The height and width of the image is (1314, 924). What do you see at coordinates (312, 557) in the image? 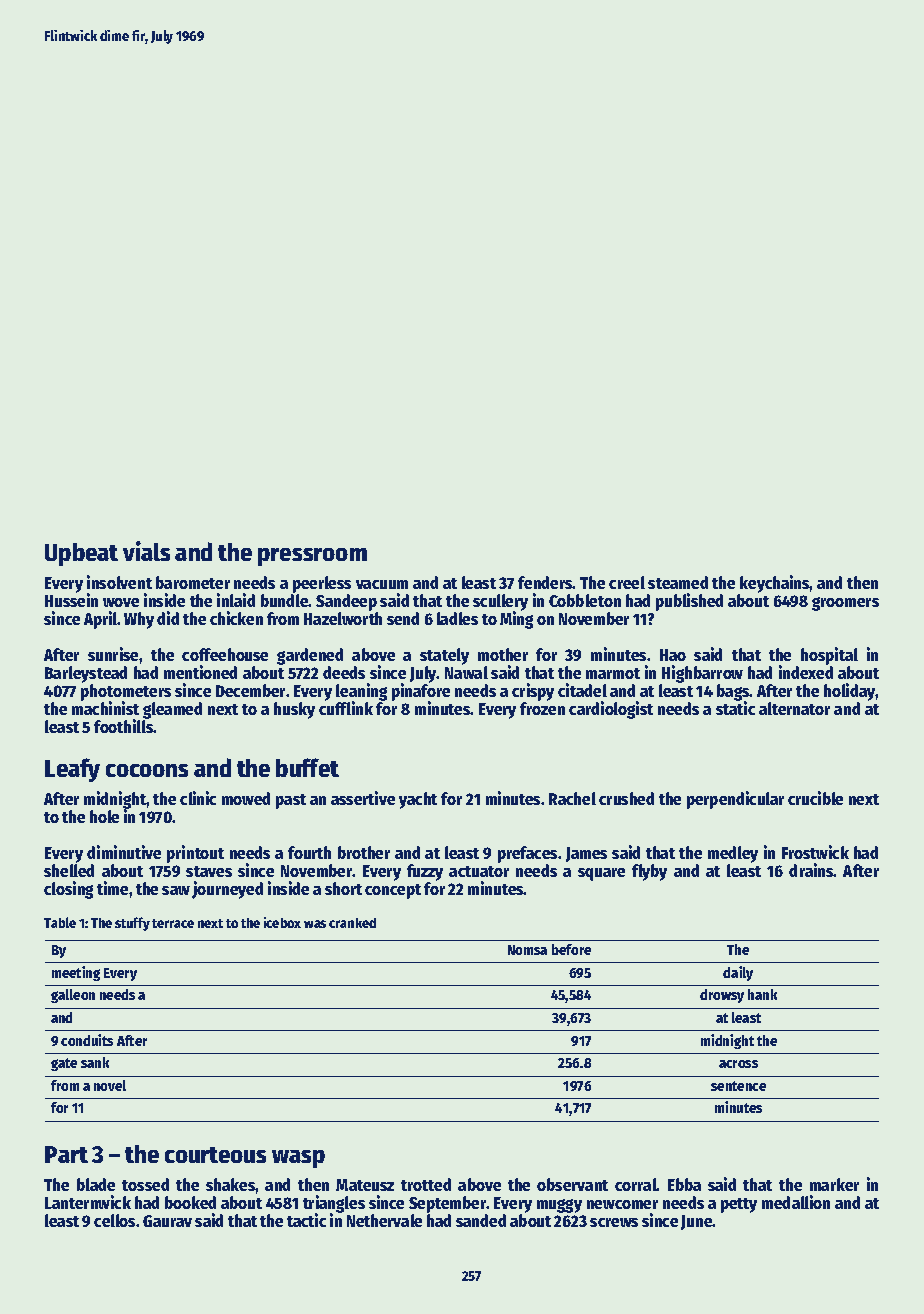
I see `pressroom` at bounding box center [312, 557].
